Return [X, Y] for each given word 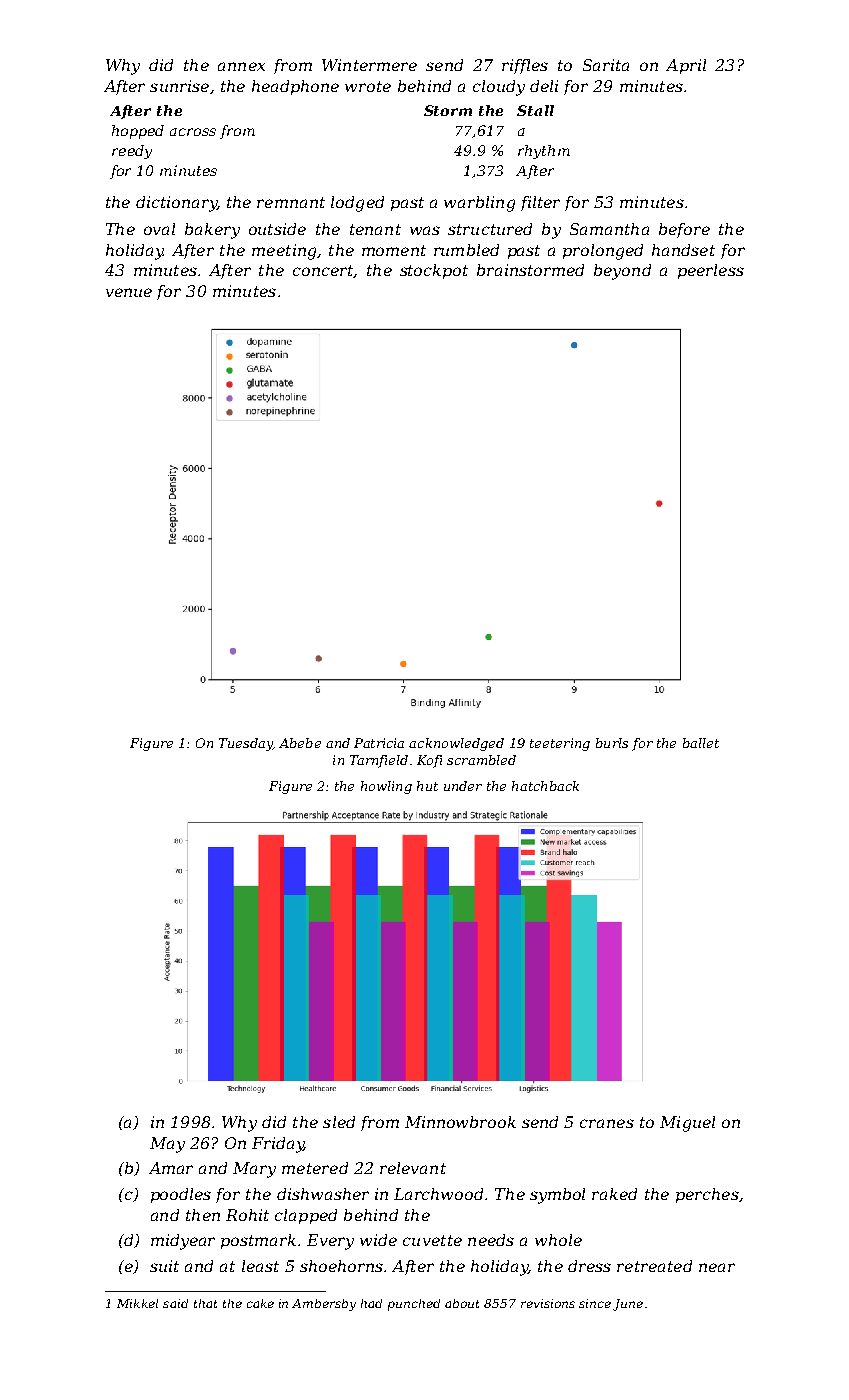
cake [260, 1303]
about [462, 1303]
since [595, 1303]
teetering [560, 744]
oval [159, 229]
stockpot [434, 271]
